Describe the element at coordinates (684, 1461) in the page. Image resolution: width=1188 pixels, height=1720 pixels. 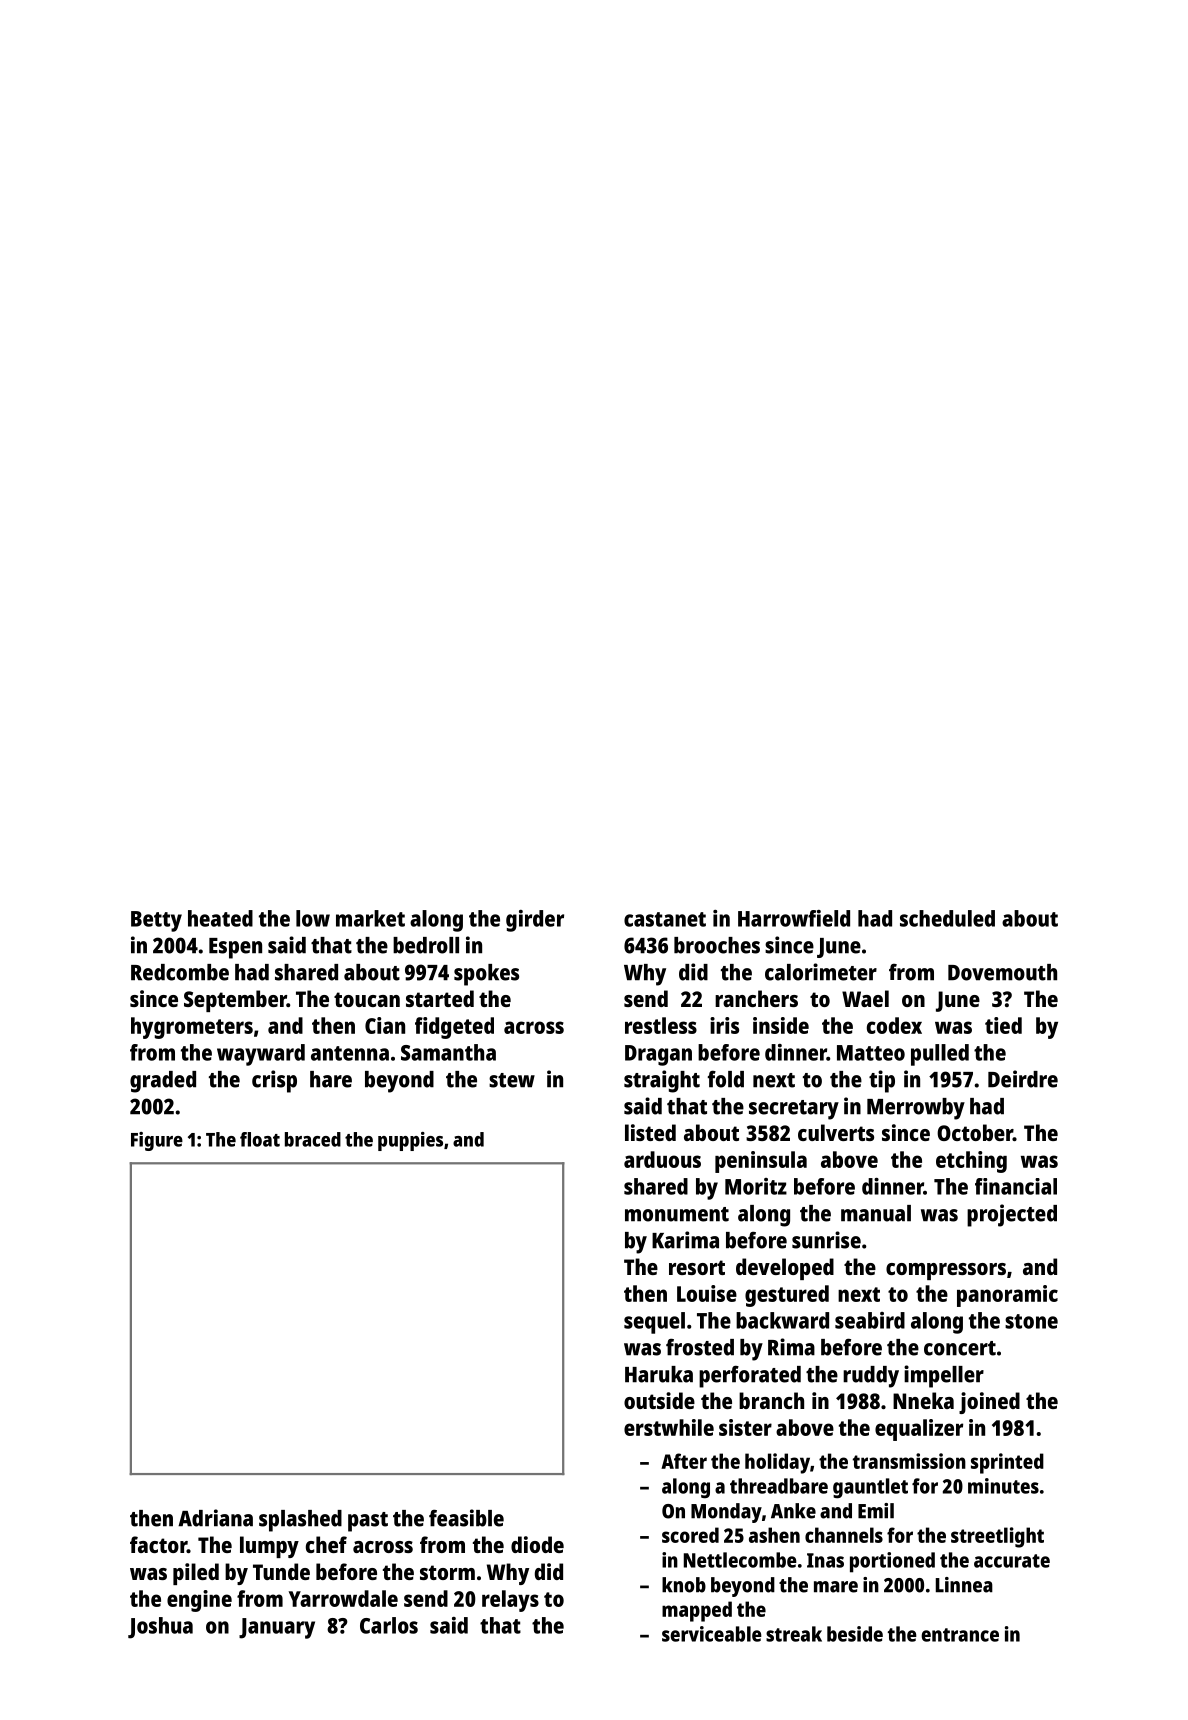
I see `After` at that location.
